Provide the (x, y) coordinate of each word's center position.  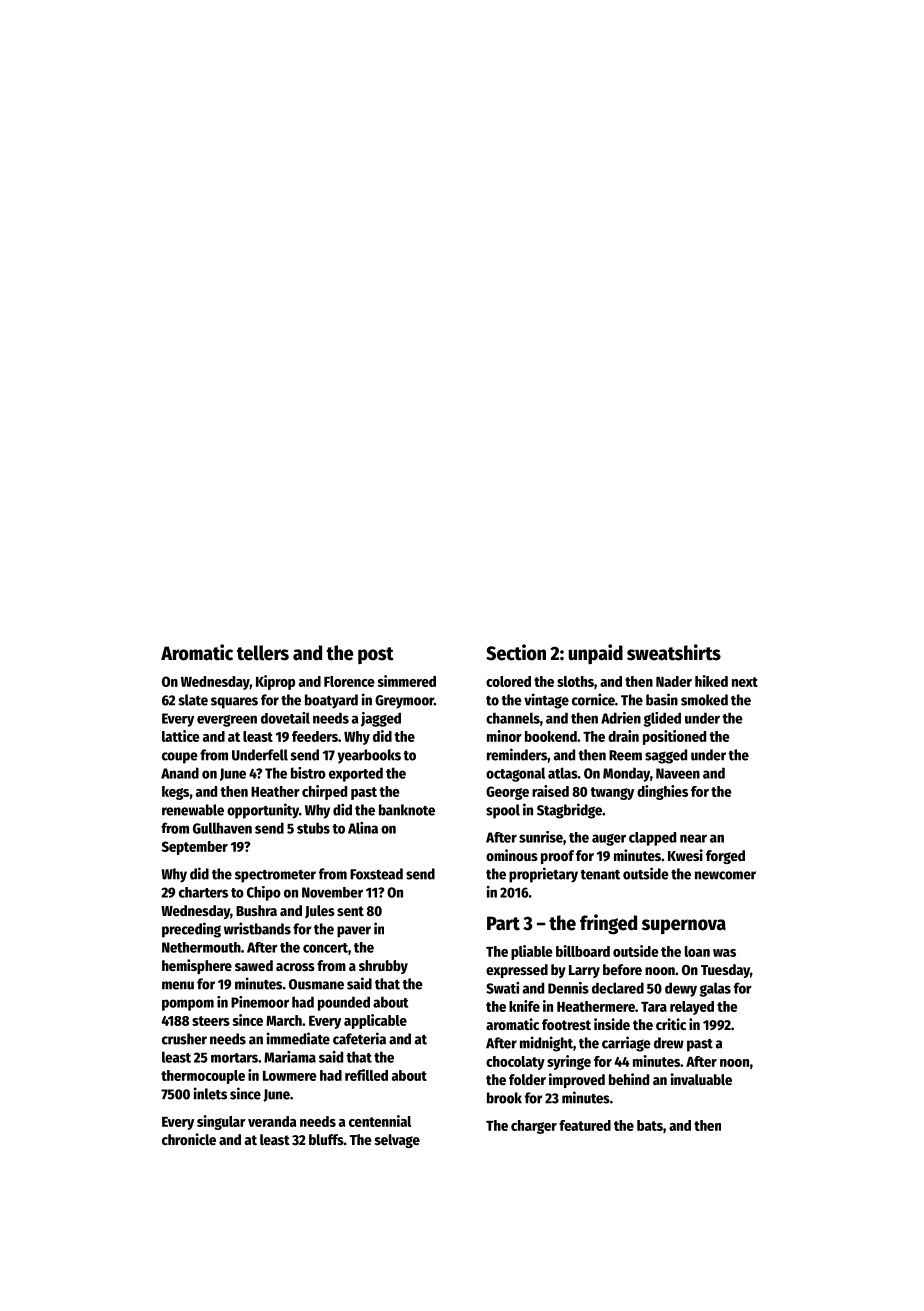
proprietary (543, 875)
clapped (652, 839)
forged (725, 857)
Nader (674, 681)
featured (585, 1125)
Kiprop (275, 682)
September (195, 848)
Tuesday (725, 971)
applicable (375, 1021)
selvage (397, 1141)
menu (178, 985)
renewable (193, 810)
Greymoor (404, 702)
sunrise (541, 837)
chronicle (189, 1139)
